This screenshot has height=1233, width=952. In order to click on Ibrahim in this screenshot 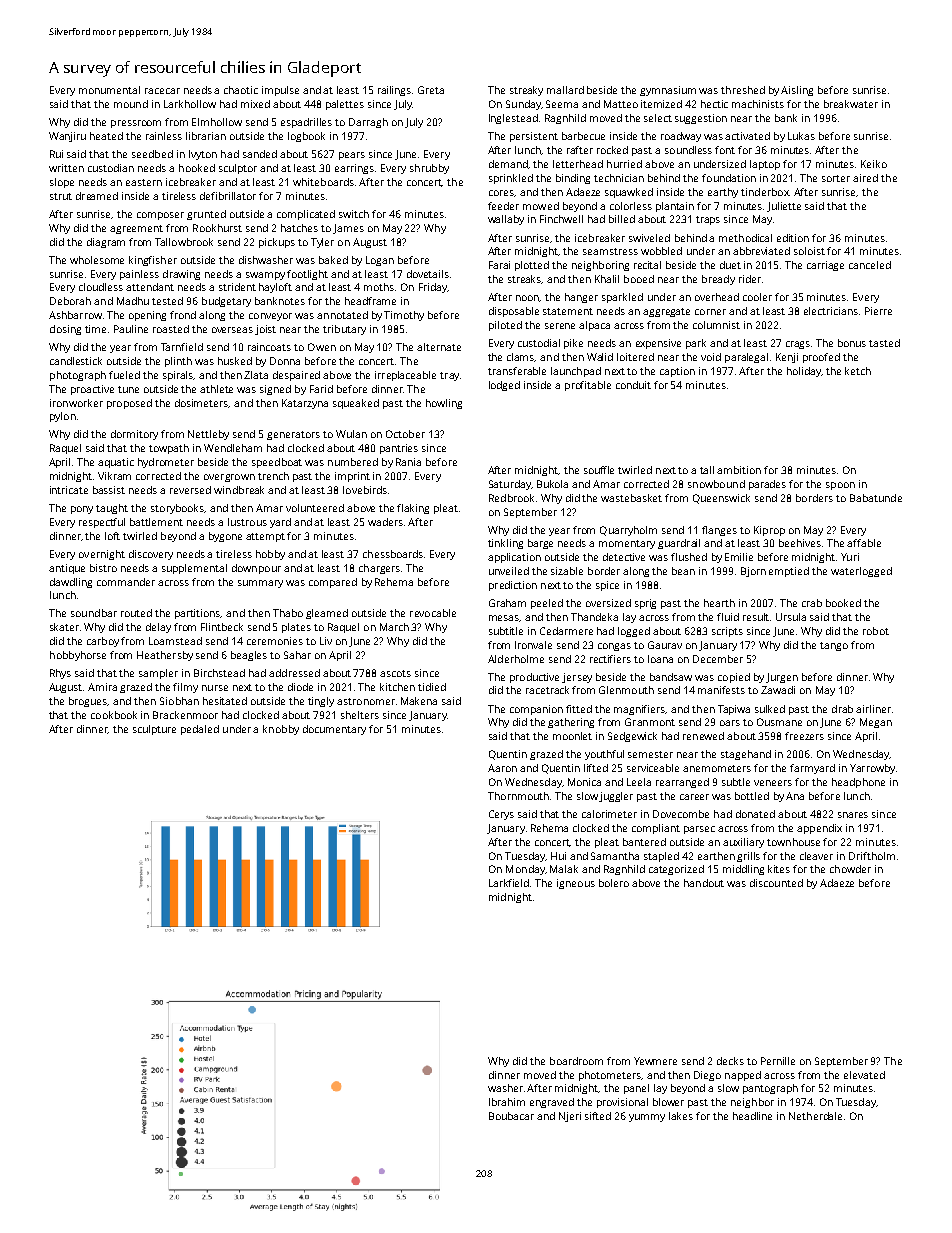, I will do `click(507, 1102)`.
